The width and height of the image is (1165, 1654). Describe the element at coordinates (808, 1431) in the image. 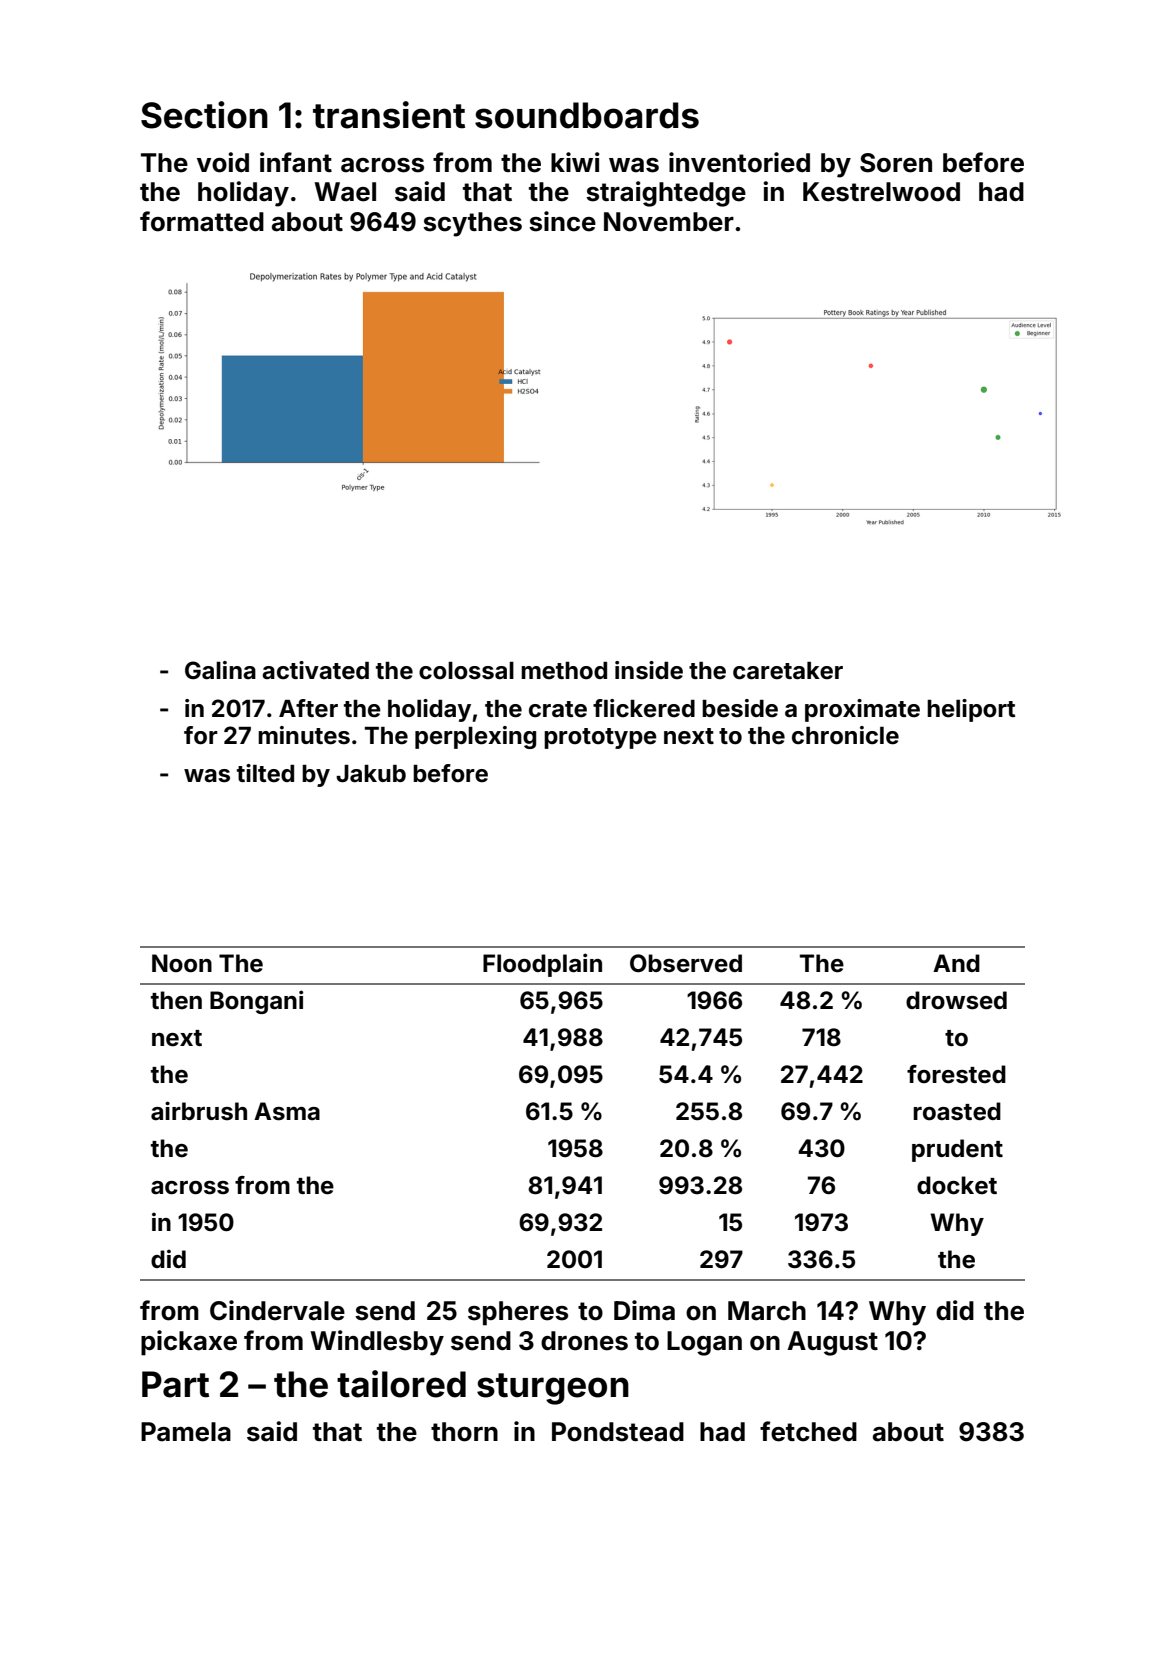

I see `fetched` at that location.
